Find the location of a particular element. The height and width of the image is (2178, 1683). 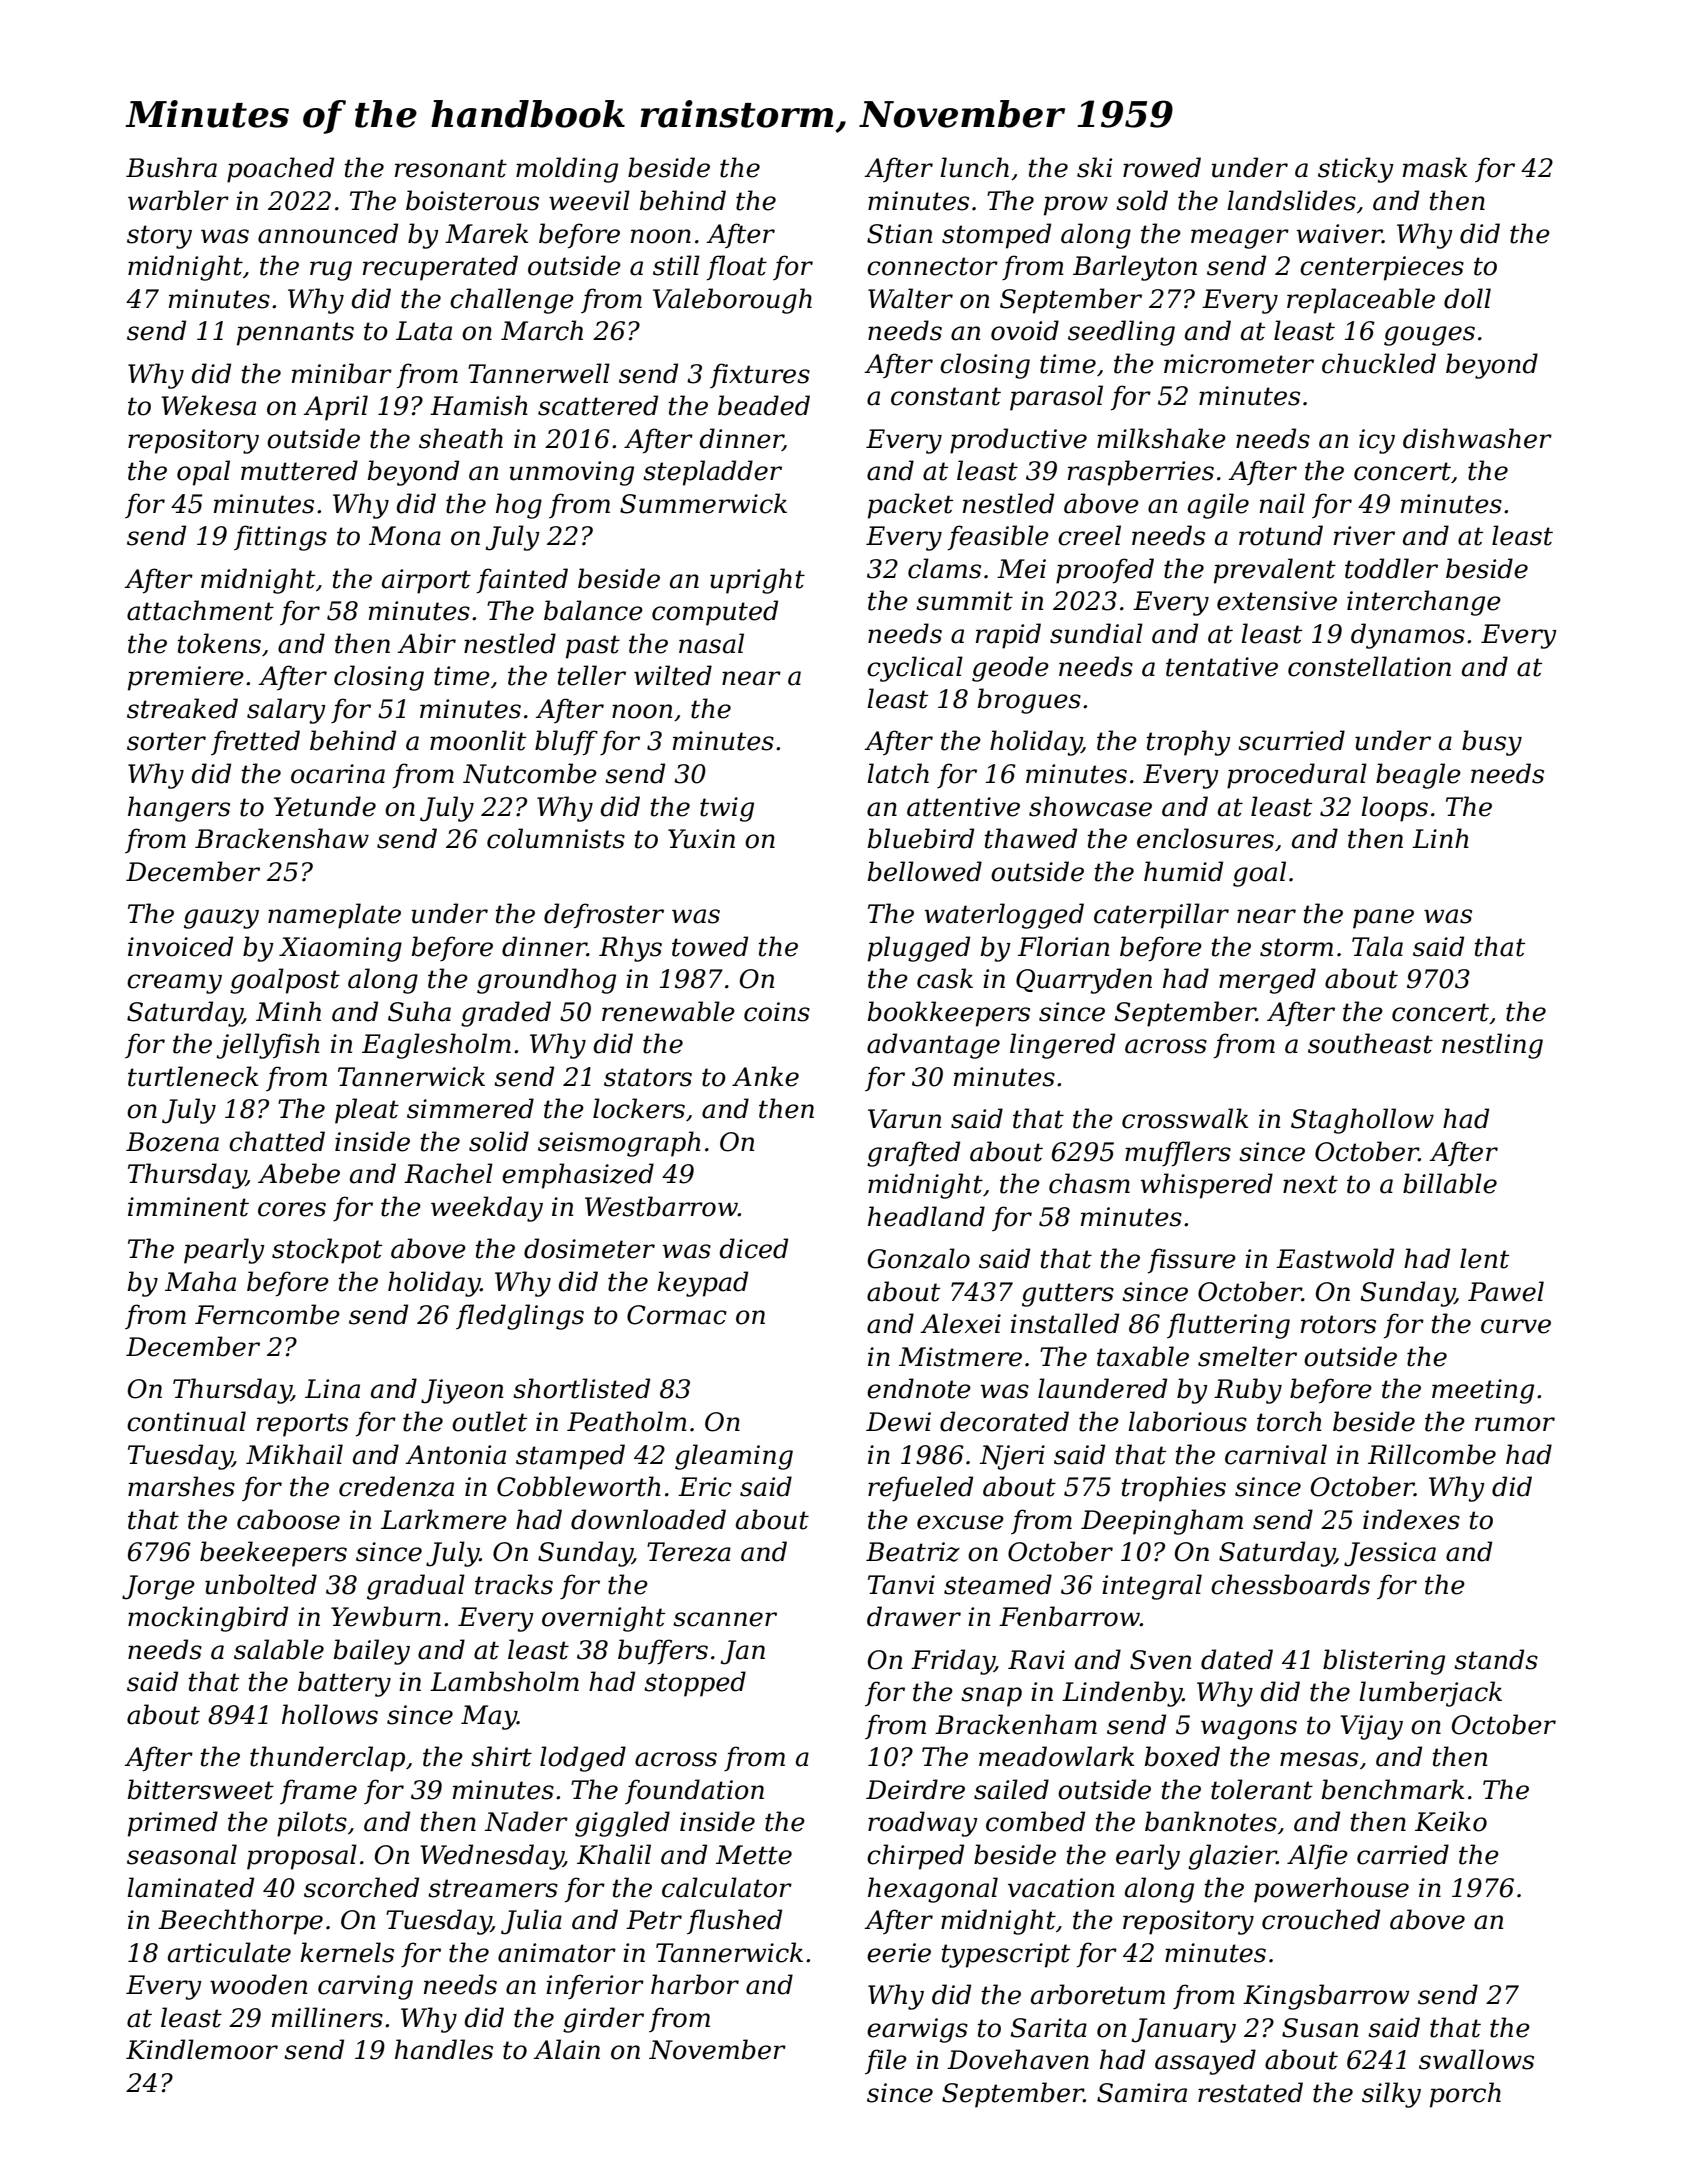

handles is located at coordinates (444, 2049).
